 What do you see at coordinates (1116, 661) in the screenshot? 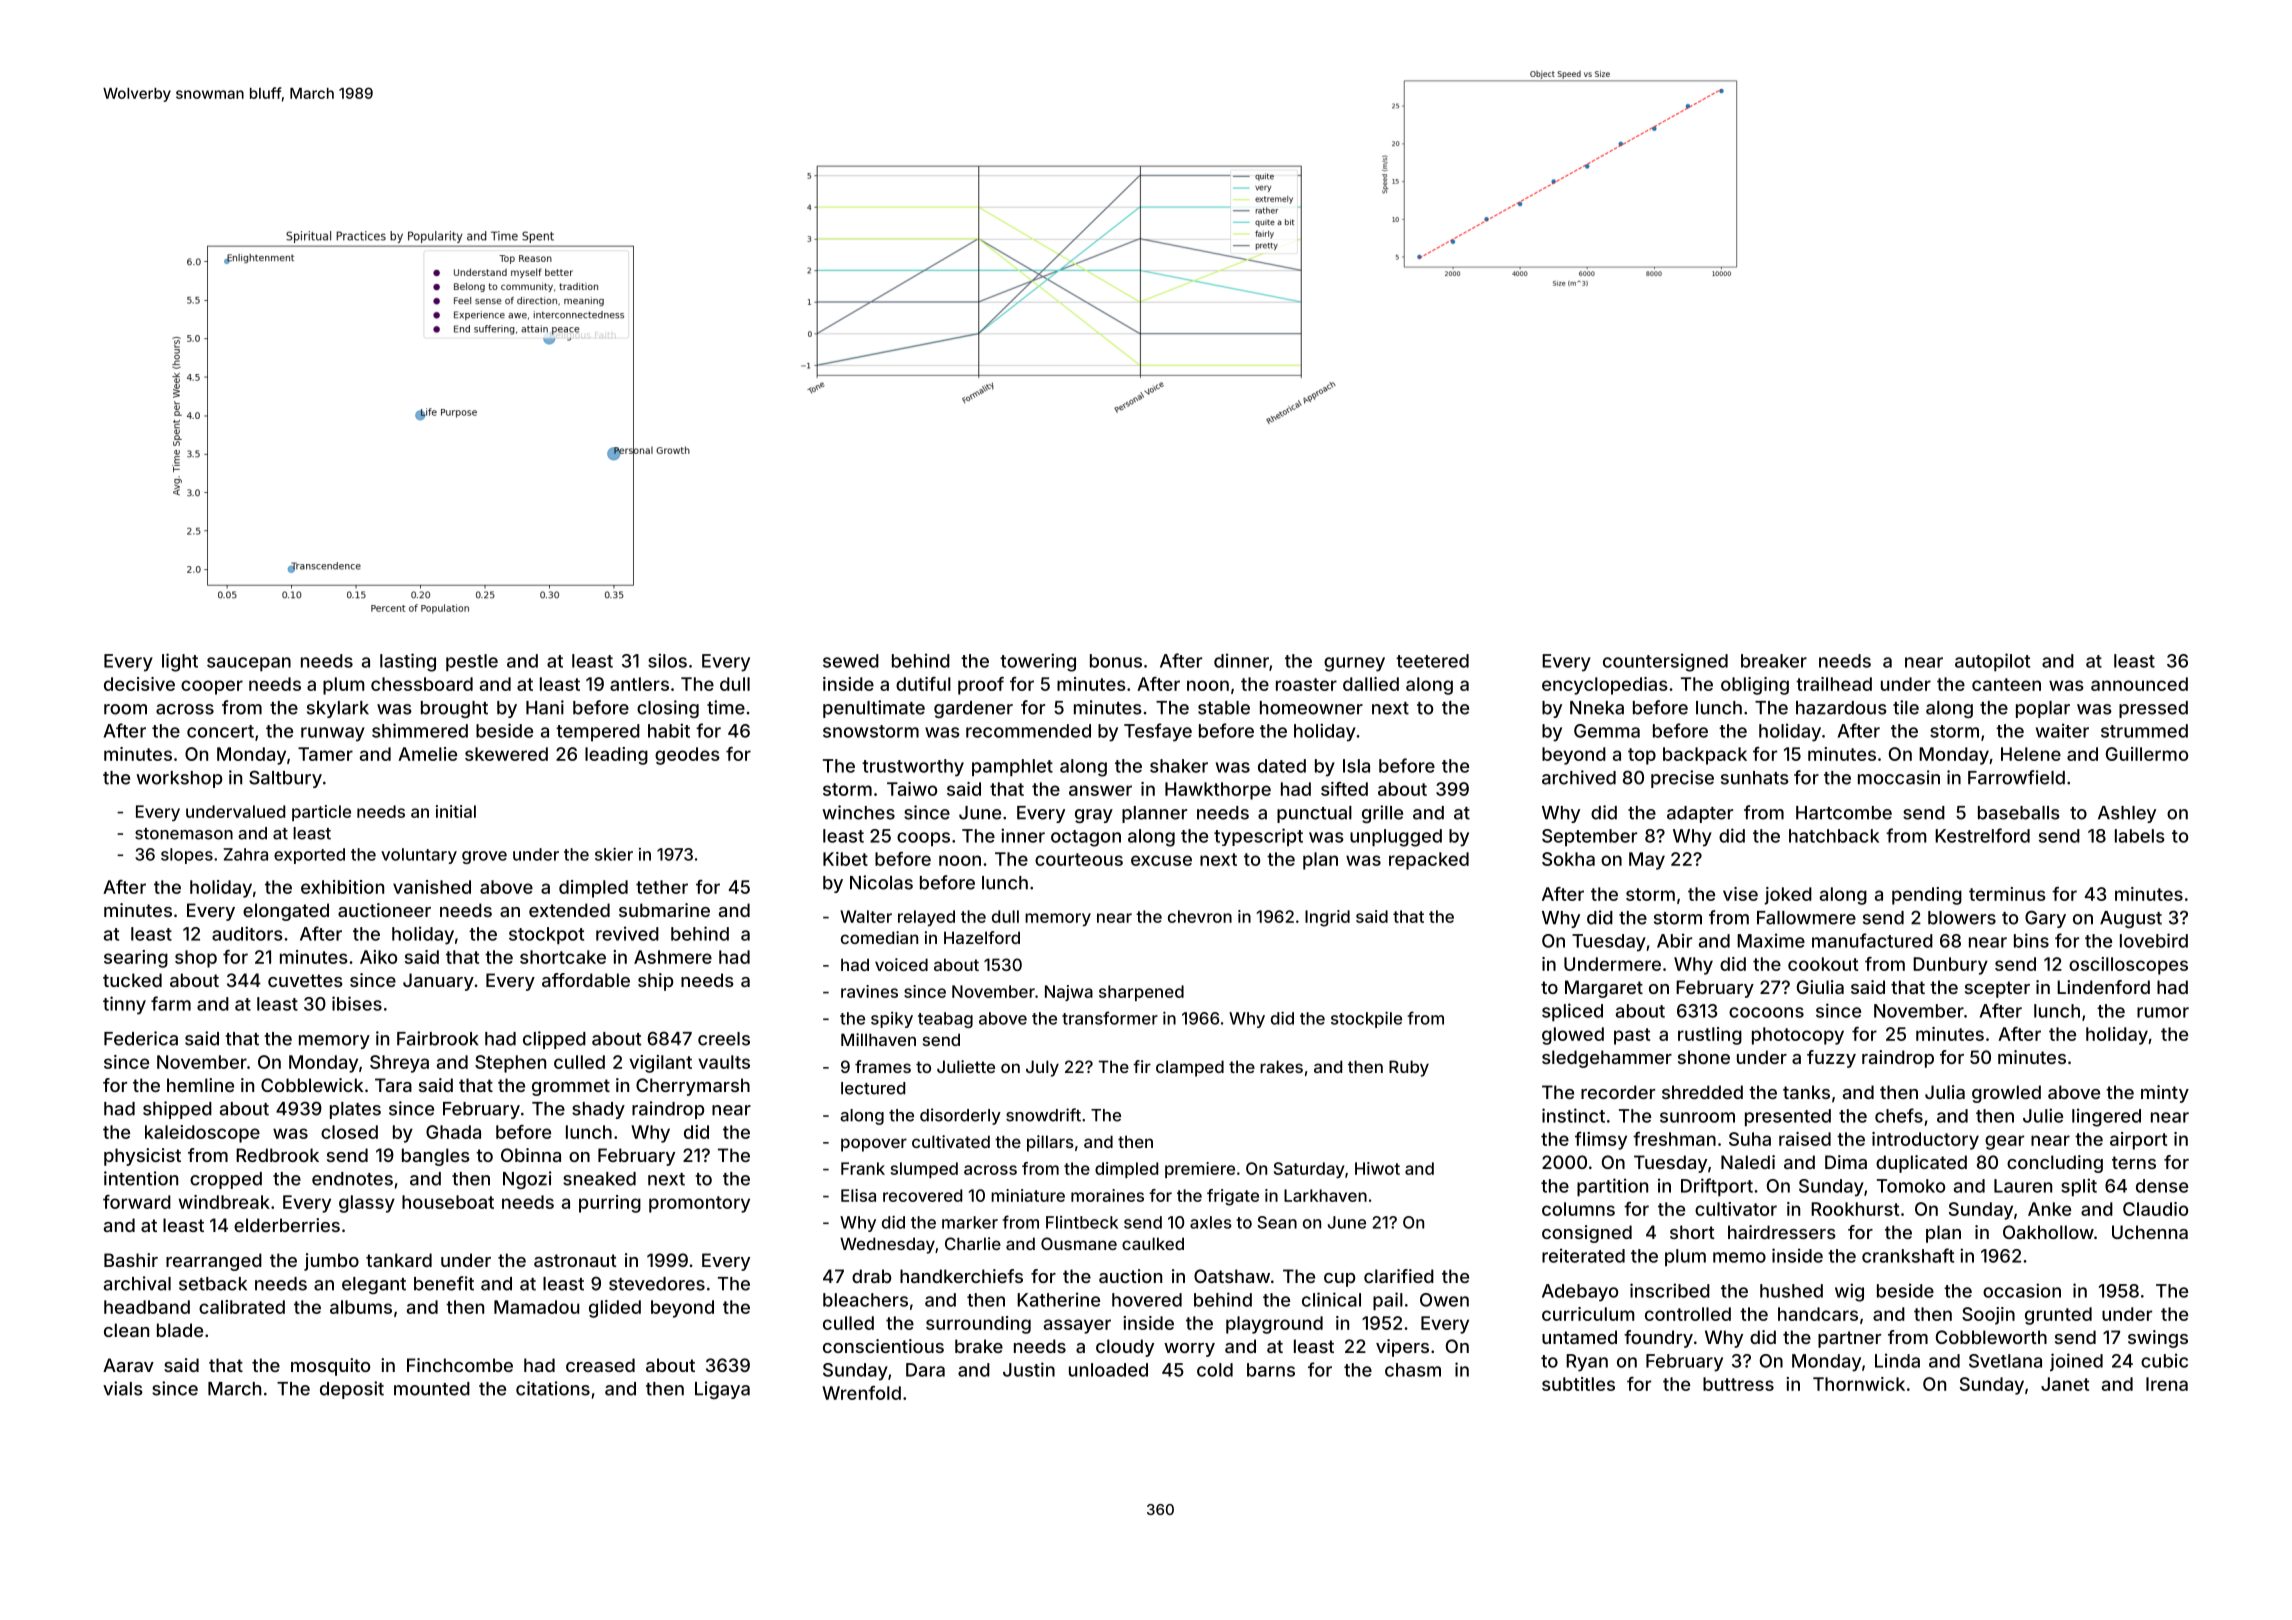
I see `bonus` at bounding box center [1116, 661].
